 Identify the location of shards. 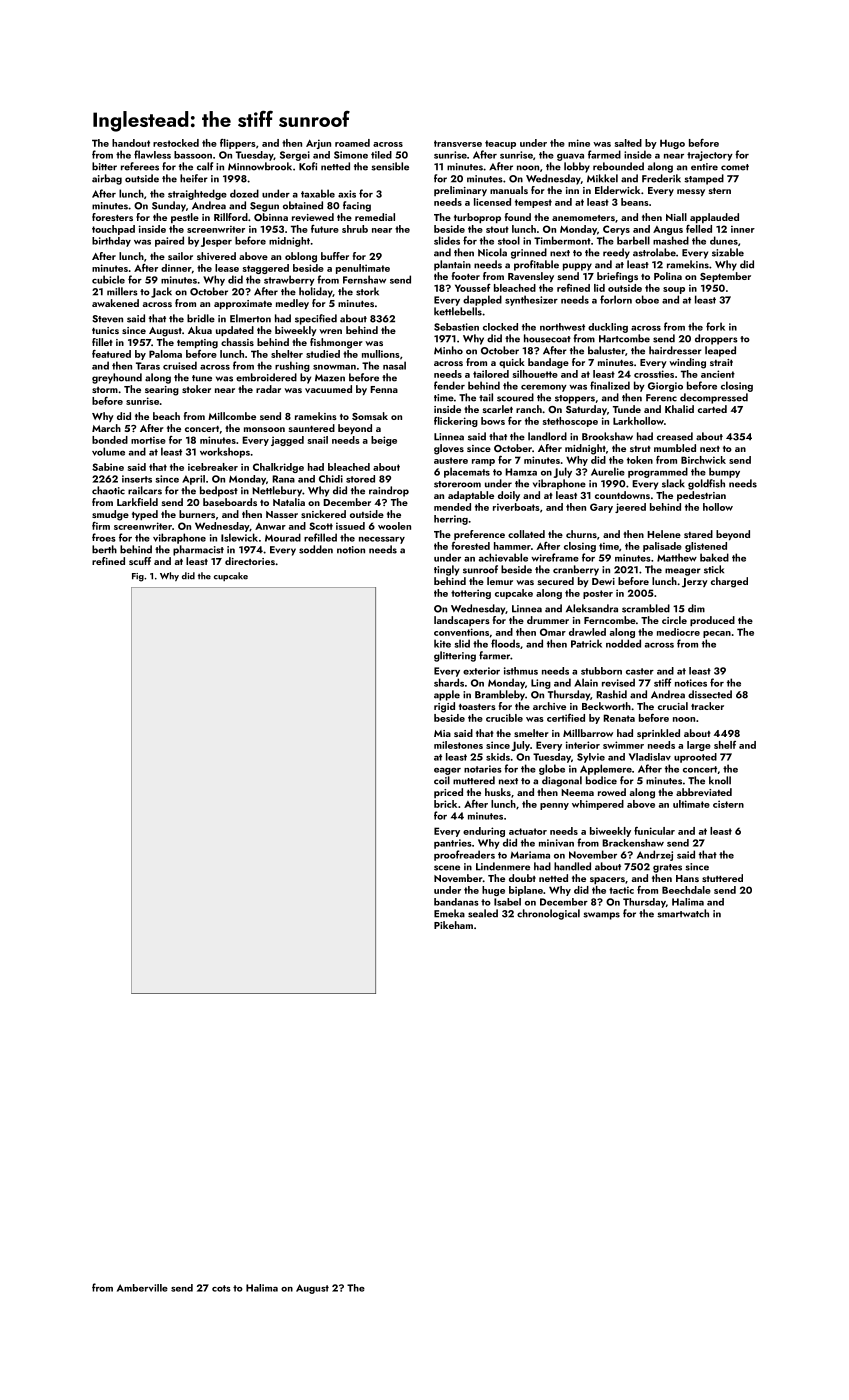
(449, 682).
